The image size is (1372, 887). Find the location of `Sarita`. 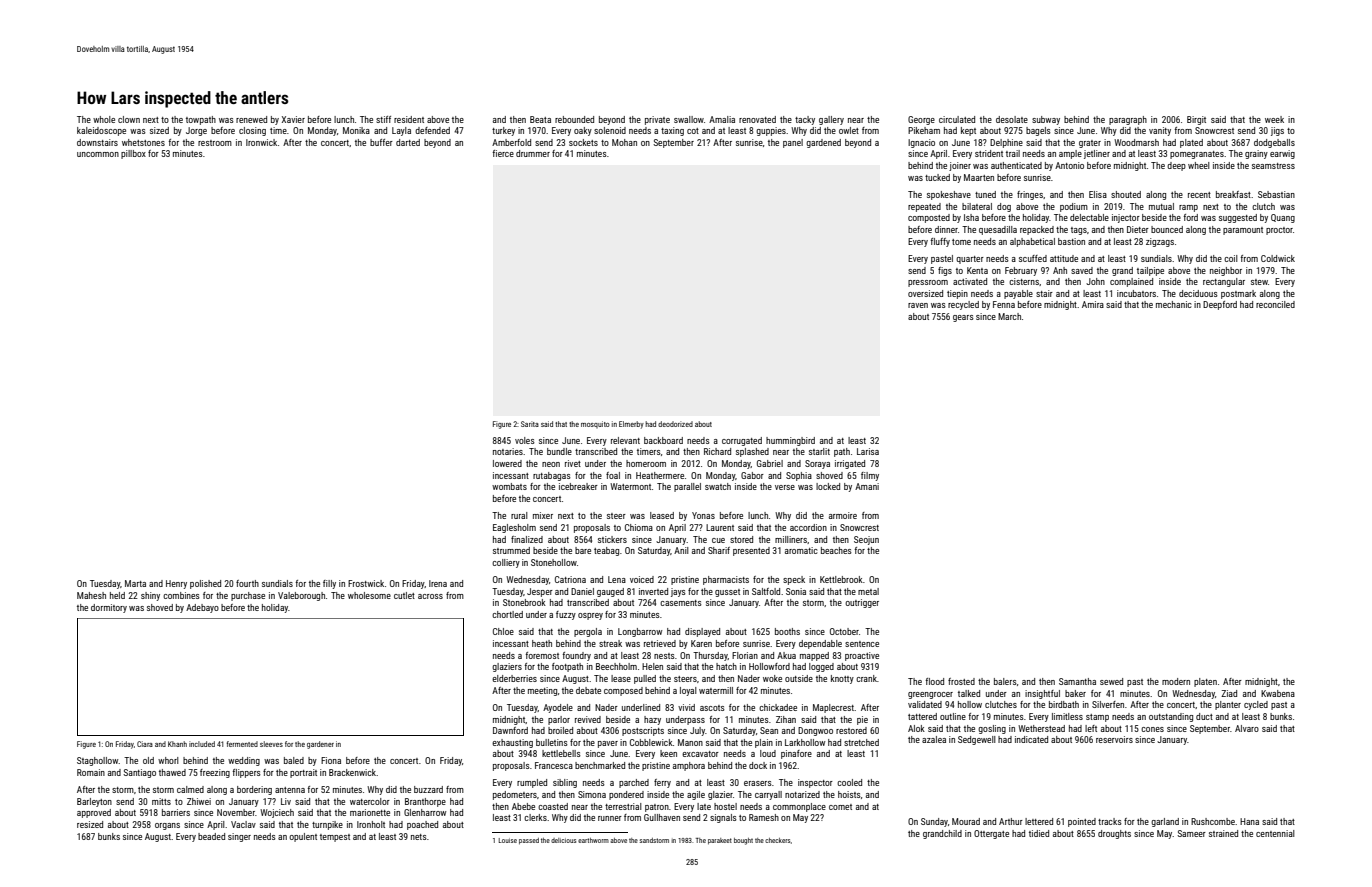

Sarita is located at coordinates (530, 424).
